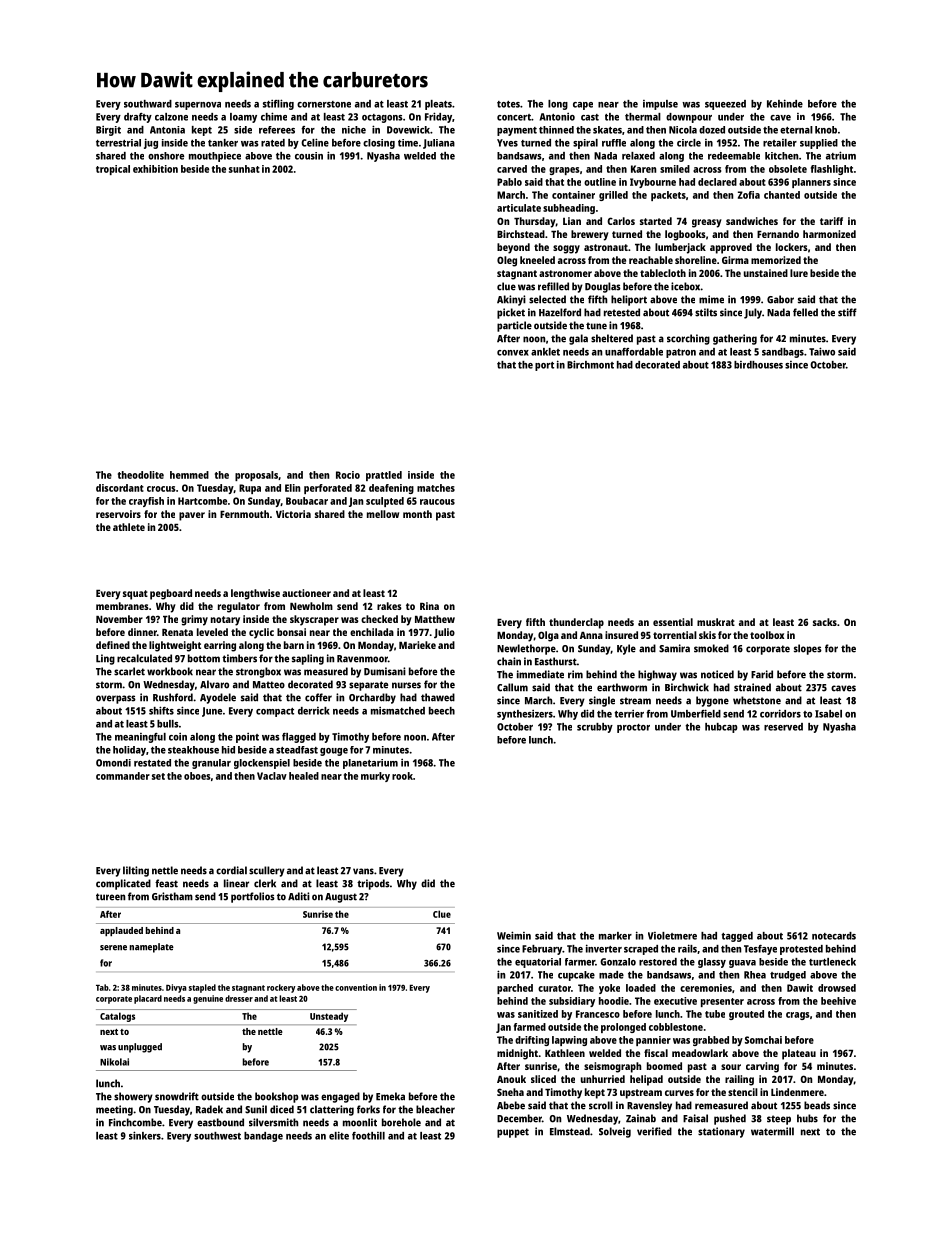  What do you see at coordinates (363, 871) in the page?
I see `vans` at bounding box center [363, 871].
